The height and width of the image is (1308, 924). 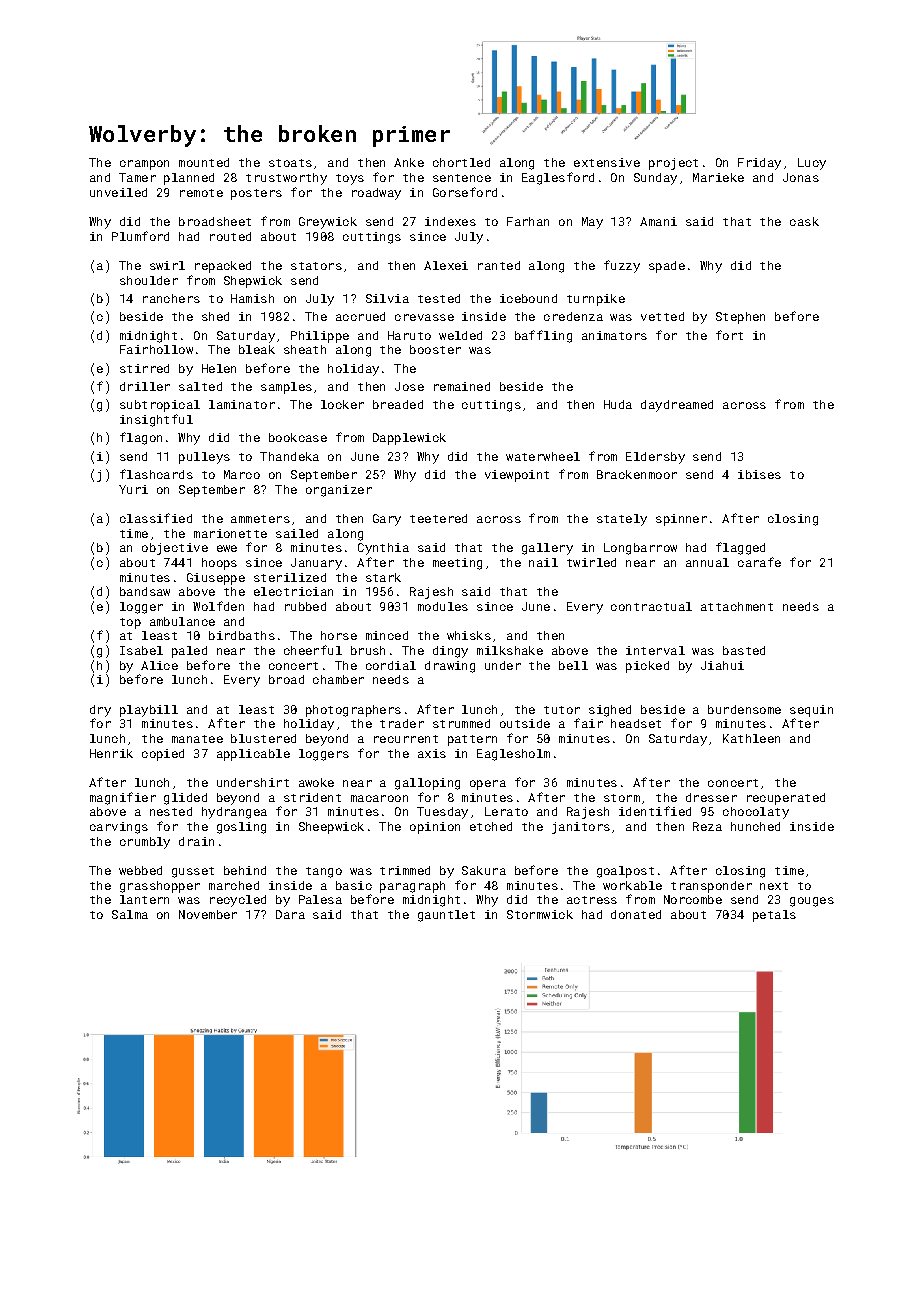 I want to click on organizer, so click(x=339, y=491).
